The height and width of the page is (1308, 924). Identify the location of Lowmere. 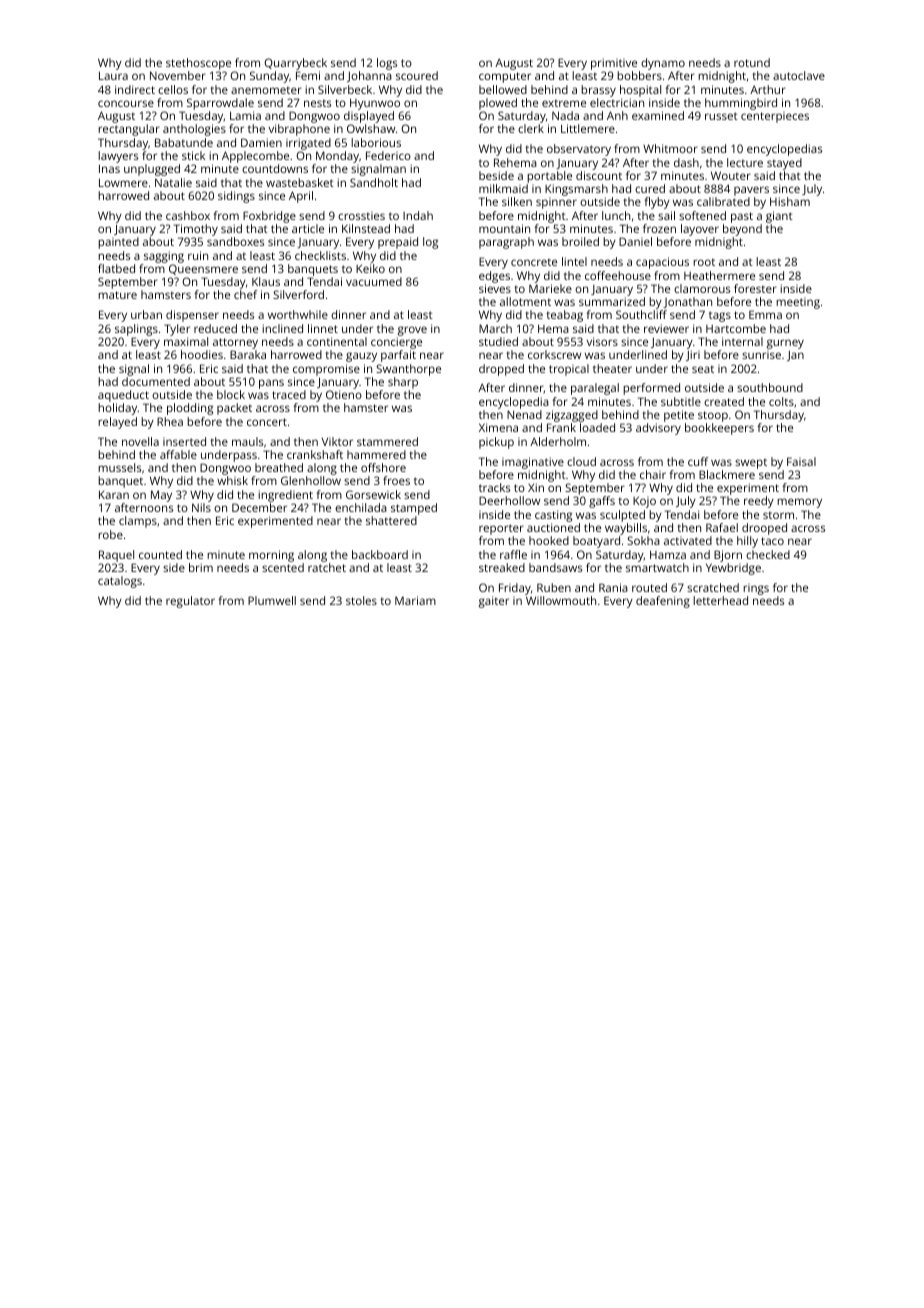
(123, 182).
